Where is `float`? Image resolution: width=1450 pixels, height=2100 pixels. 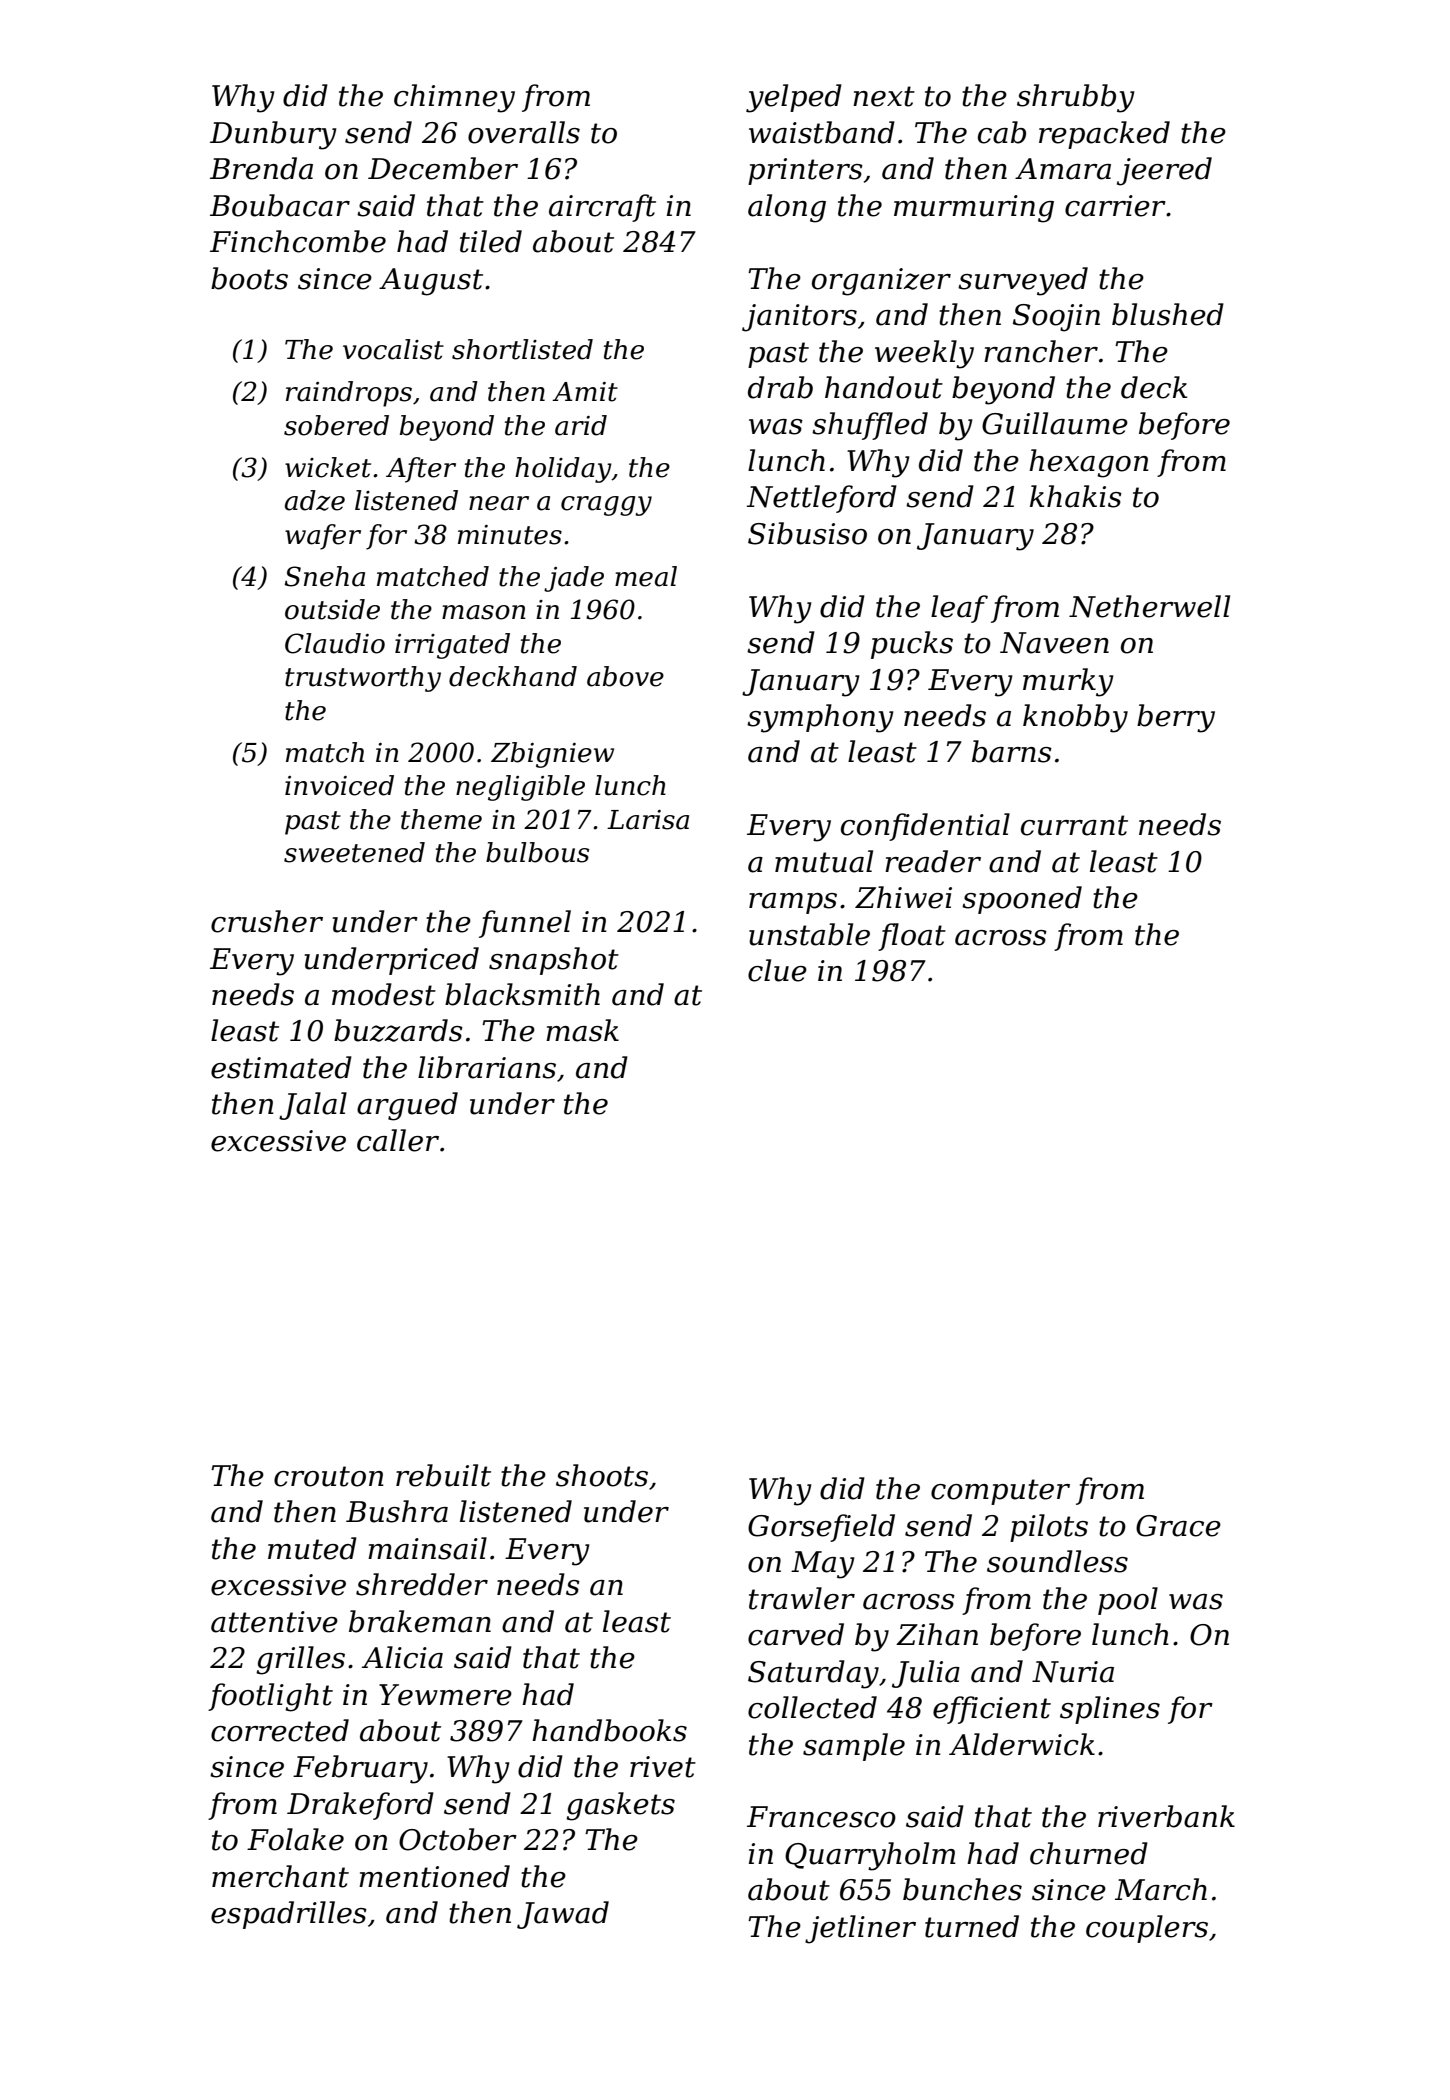
float is located at coordinates (912, 937).
